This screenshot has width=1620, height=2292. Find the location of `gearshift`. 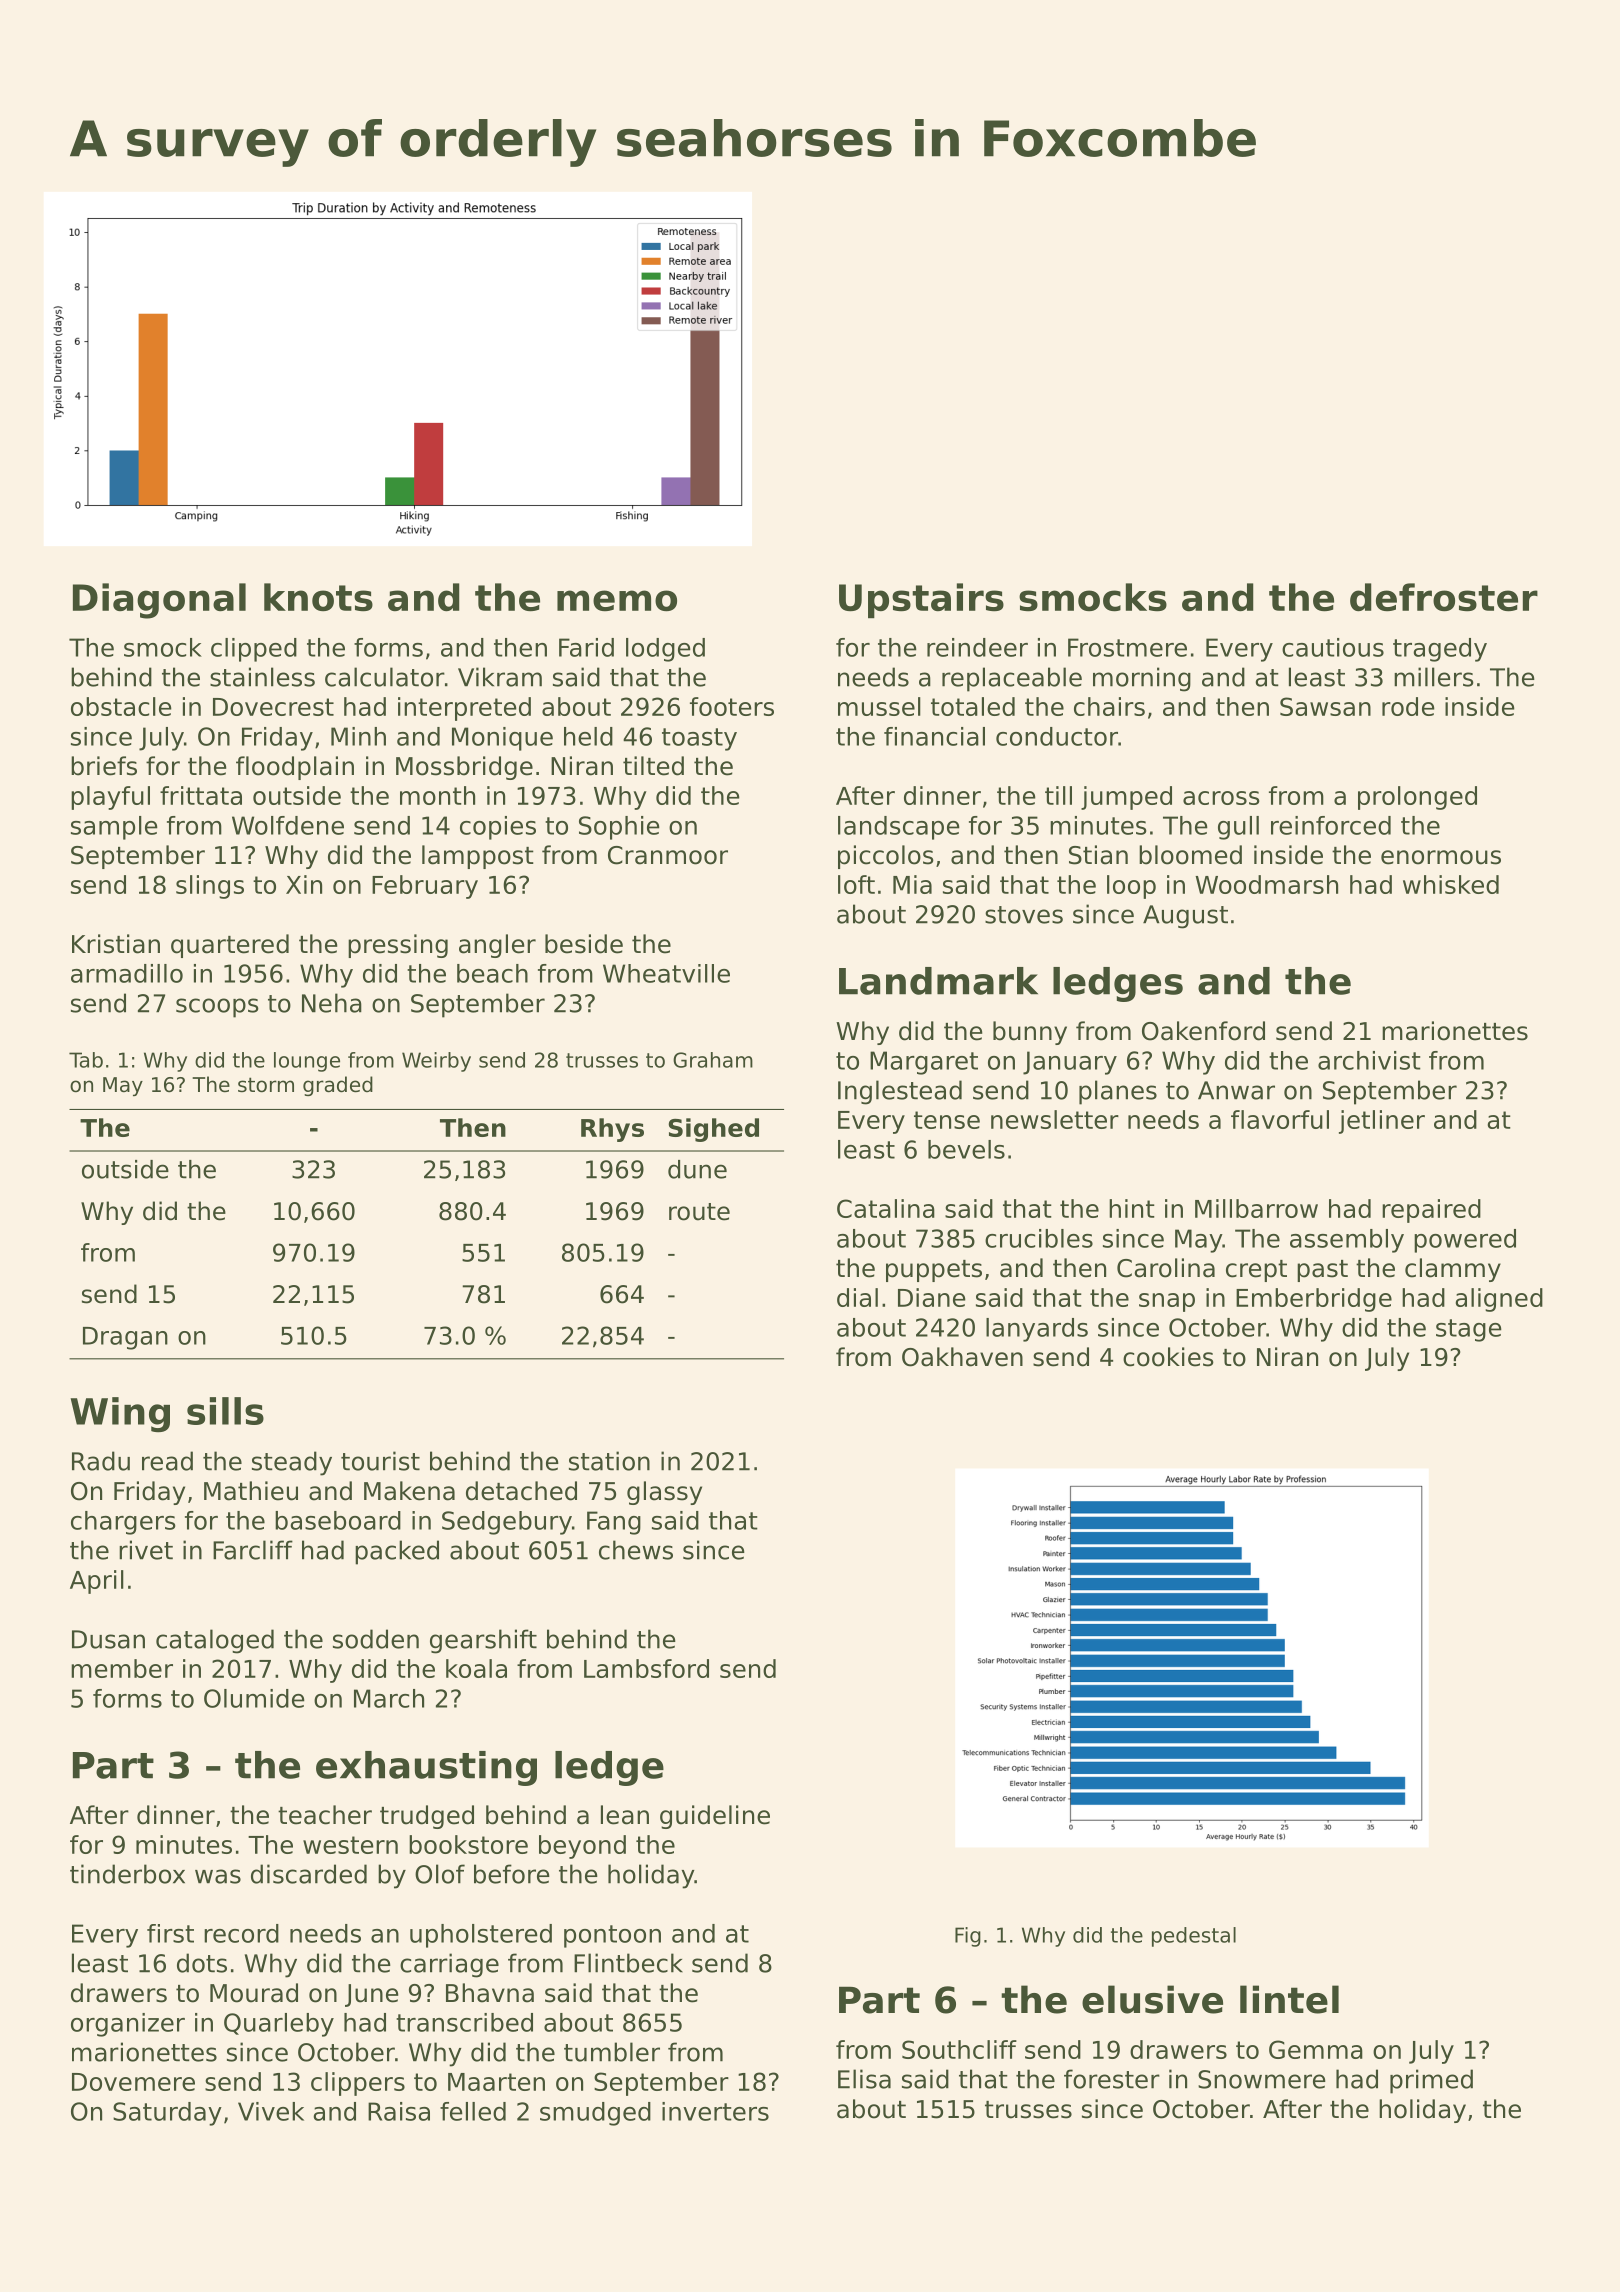

gearshift is located at coordinates (483, 1641).
